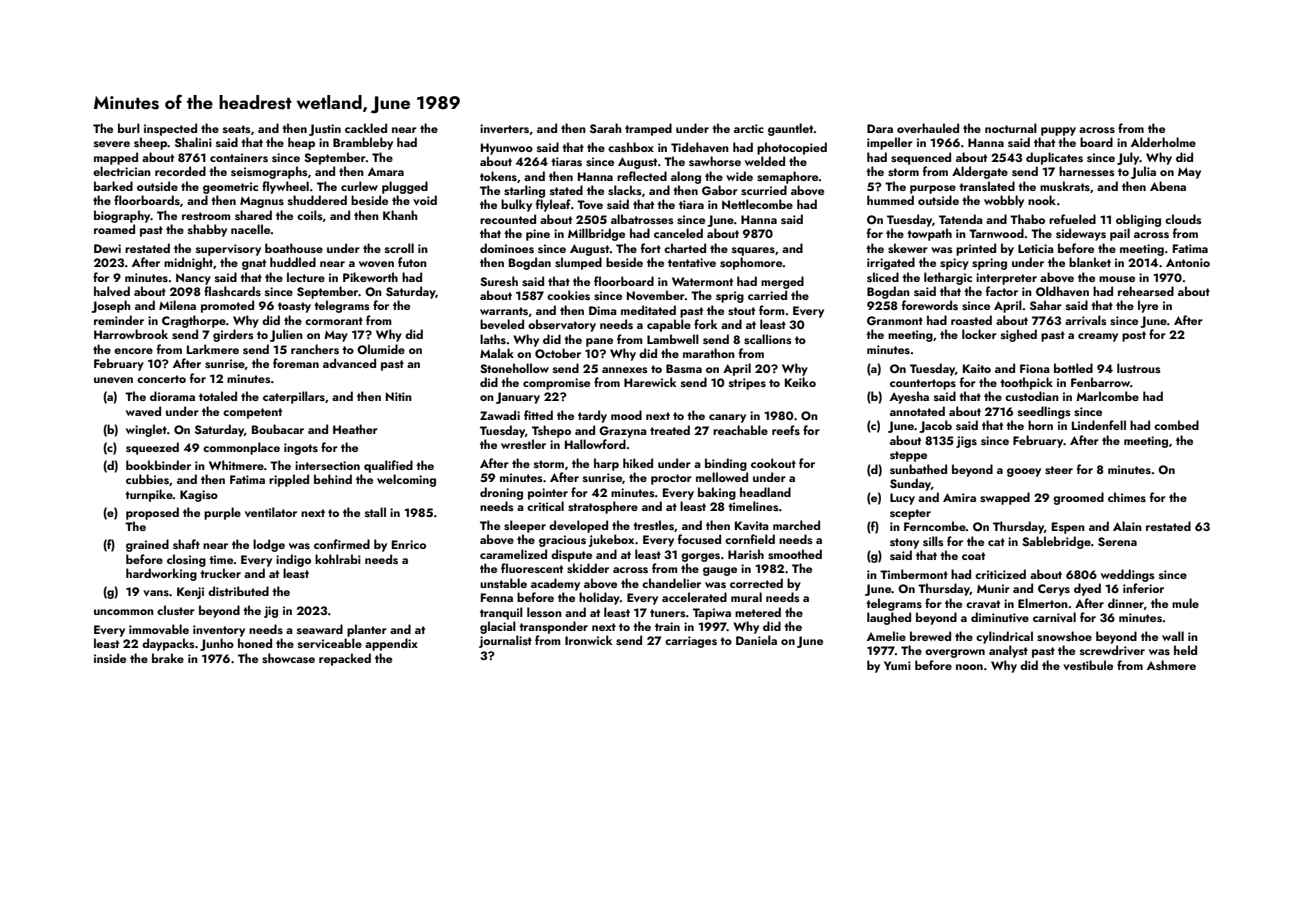 Image resolution: width=1308 pixels, height=924 pixels. I want to click on Brambleby, so click(363, 143).
